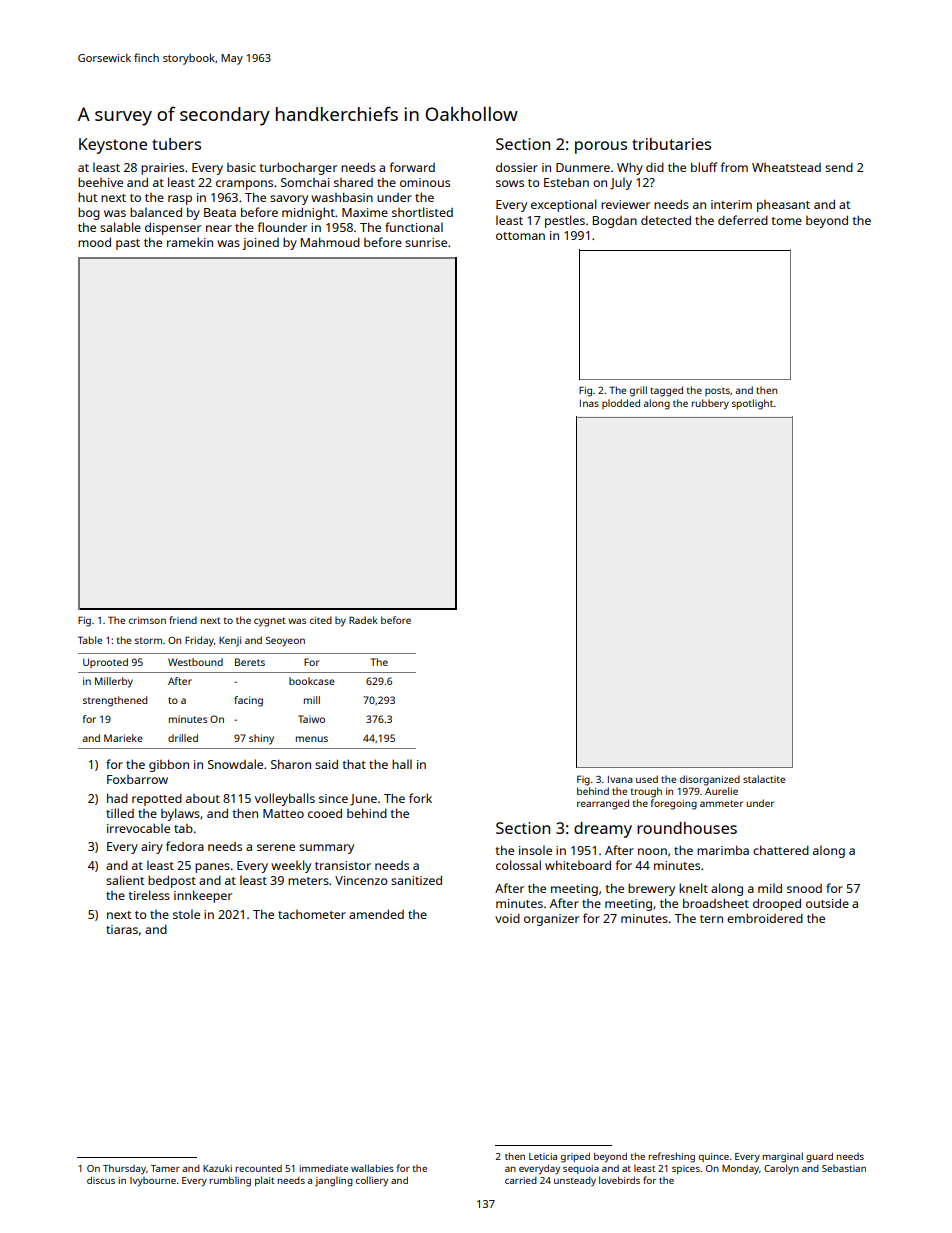  What do you see at coordinates (710, 780) in the screenshot?
I see `disorganized` at bounding box center [710, 780].
